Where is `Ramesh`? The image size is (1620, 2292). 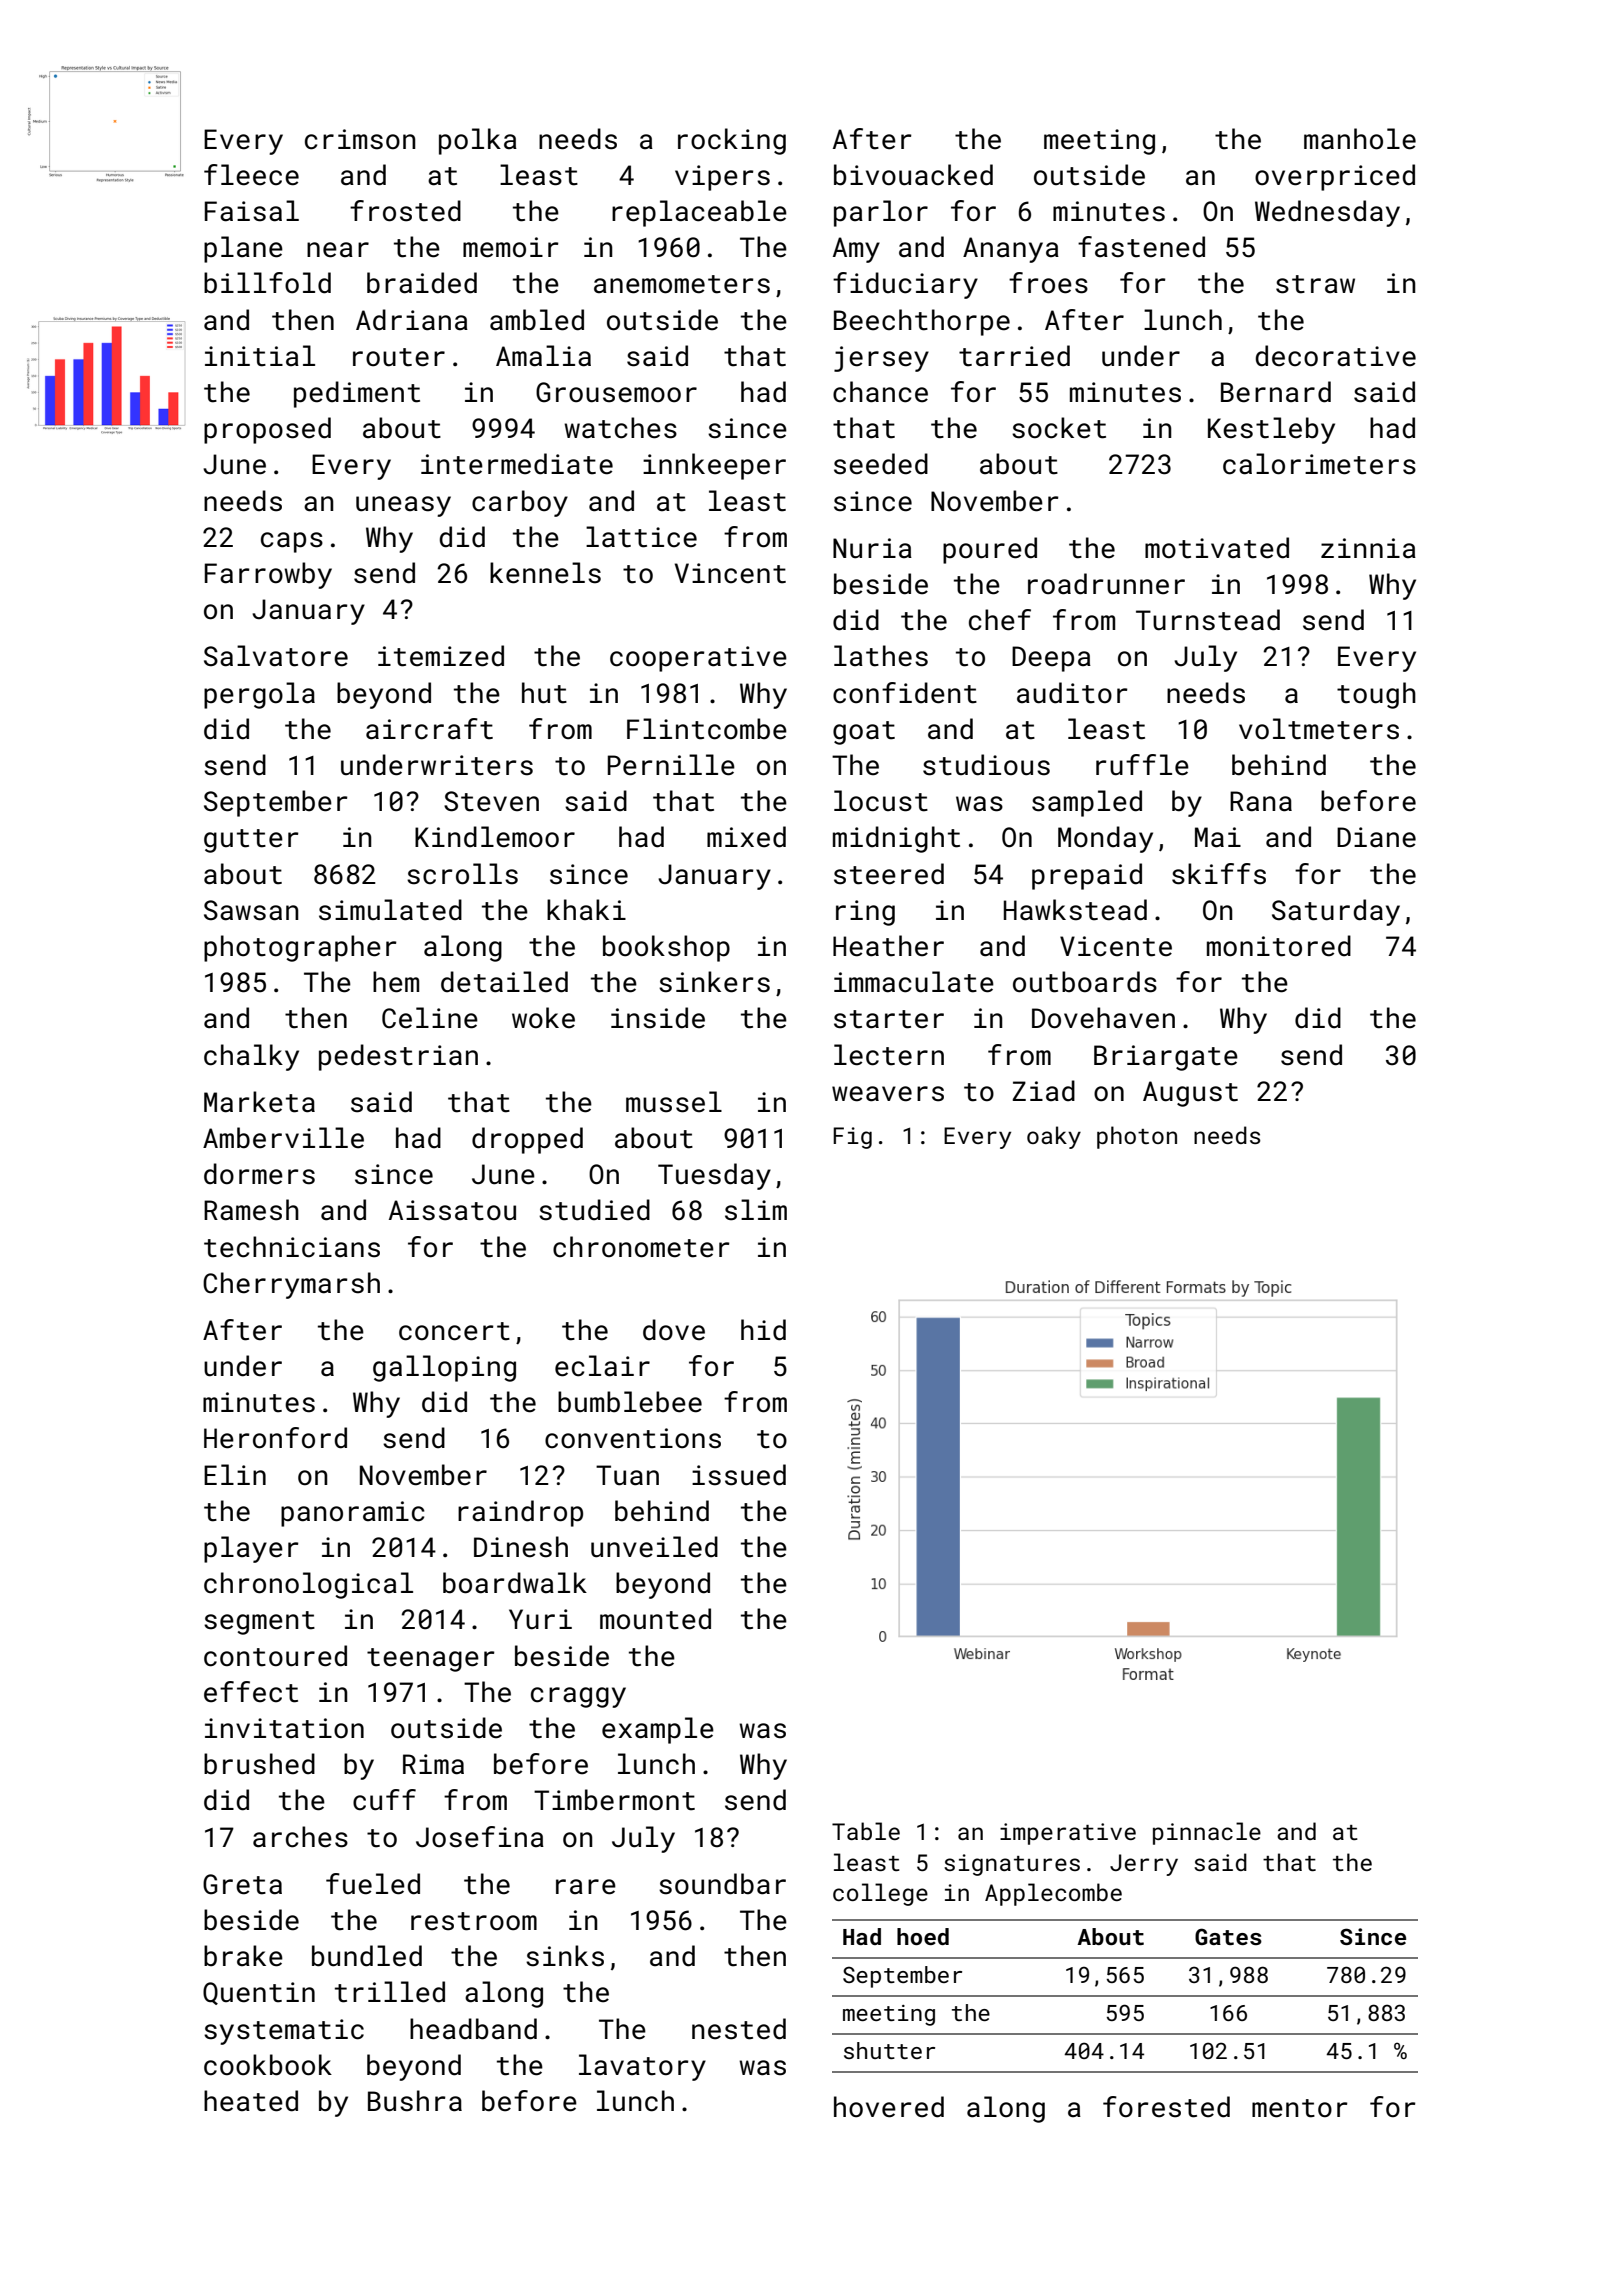
Ramesh is located at coordinates (251, 1210).
